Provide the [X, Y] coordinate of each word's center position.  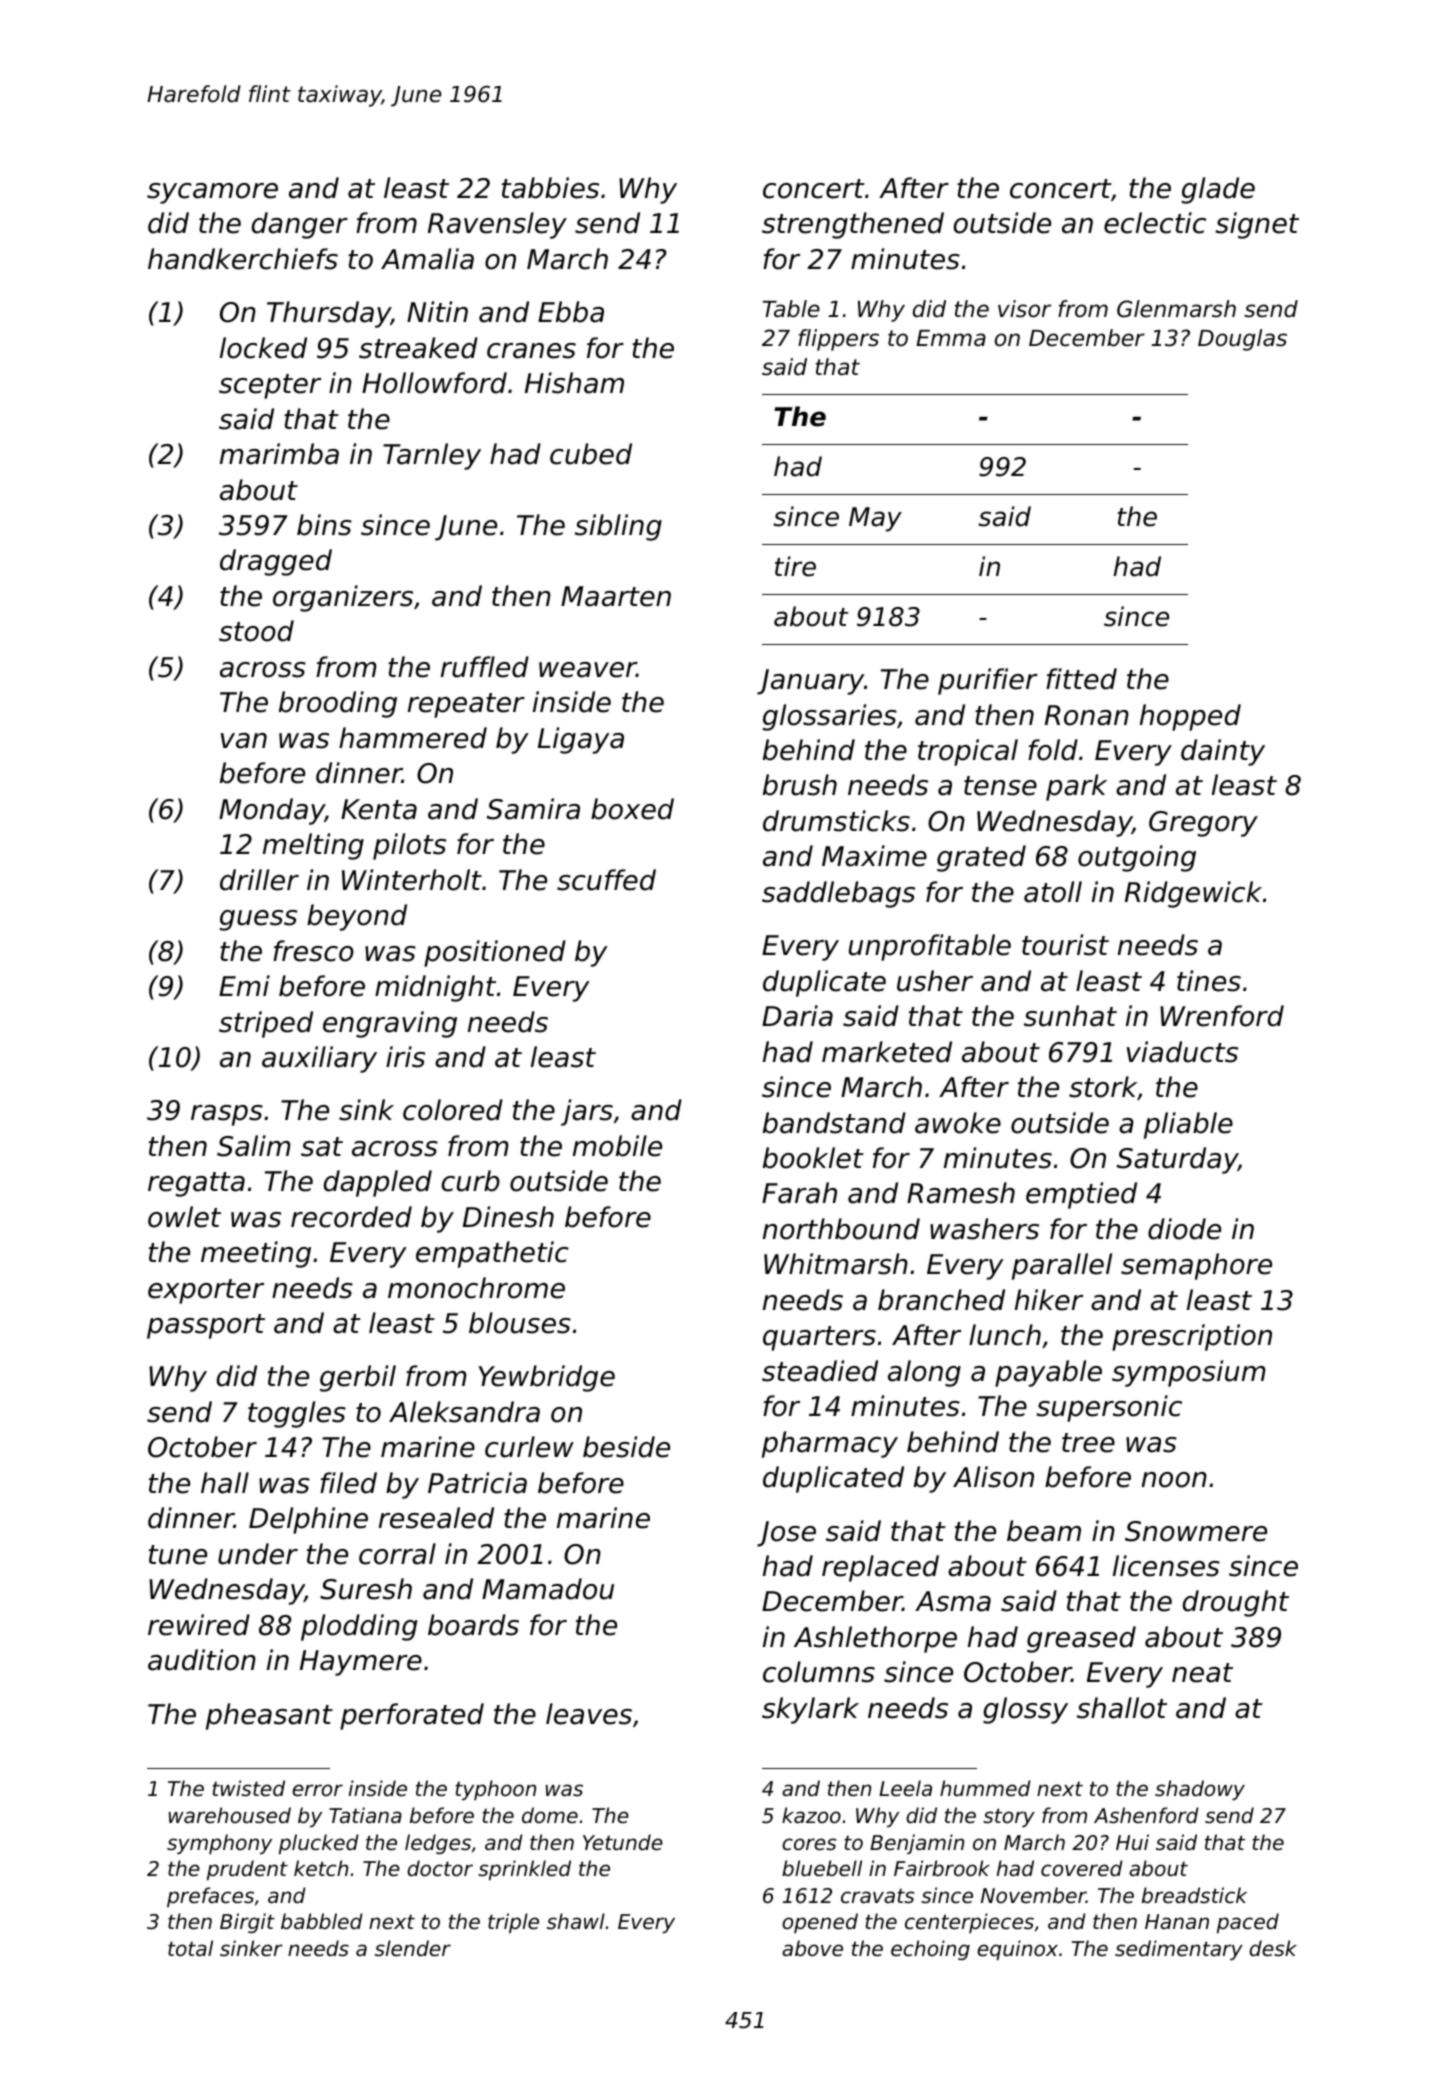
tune [178, 1555]
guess [258, 920]
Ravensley [497, 225]
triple [513, 1923]
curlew [529, 1447]
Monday [272, 811]
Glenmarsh [1176, 309]
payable [1048, 1373]
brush [800, 785]
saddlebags [838, 894]
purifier [988, 681]
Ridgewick [1193, 894]
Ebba [571, 312]
